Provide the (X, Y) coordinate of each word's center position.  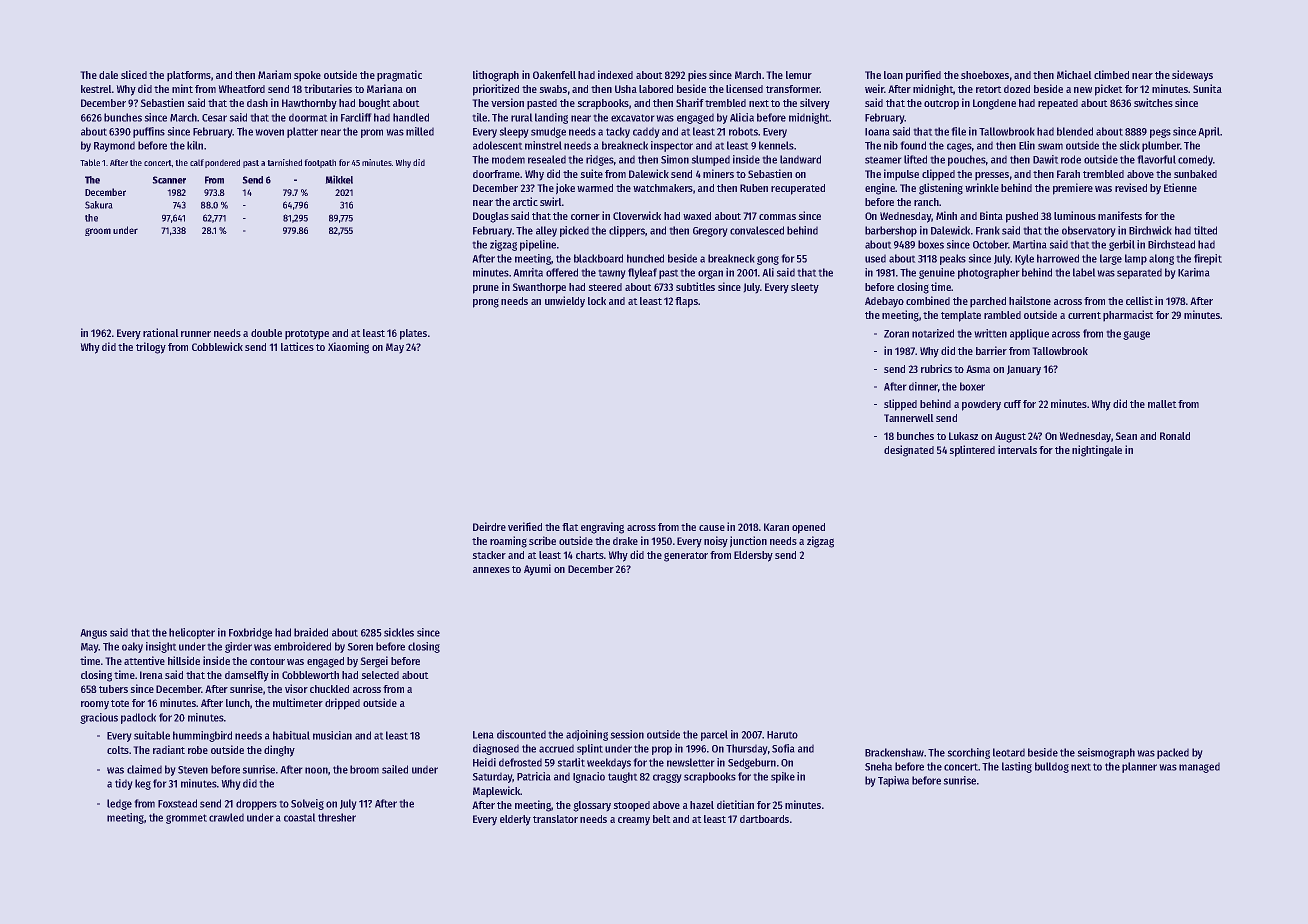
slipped (900, 405)
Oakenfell (554, 75)
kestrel (96, 89)
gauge (1136, 335)
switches (1153, 102)
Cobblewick (217, 346)
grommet (186, 819)
